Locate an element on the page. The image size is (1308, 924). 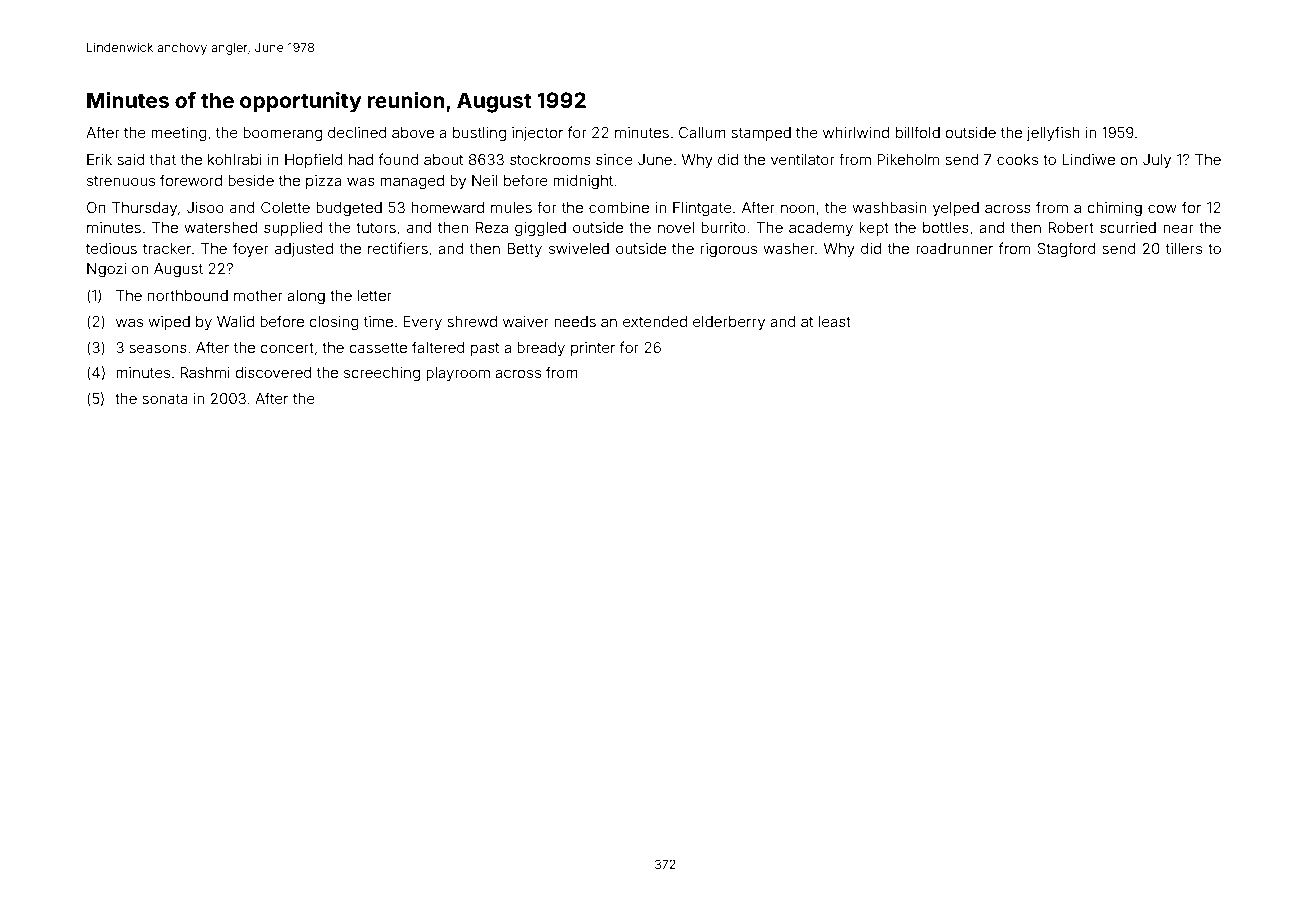
bustling is located at coordinates (479, 134).
